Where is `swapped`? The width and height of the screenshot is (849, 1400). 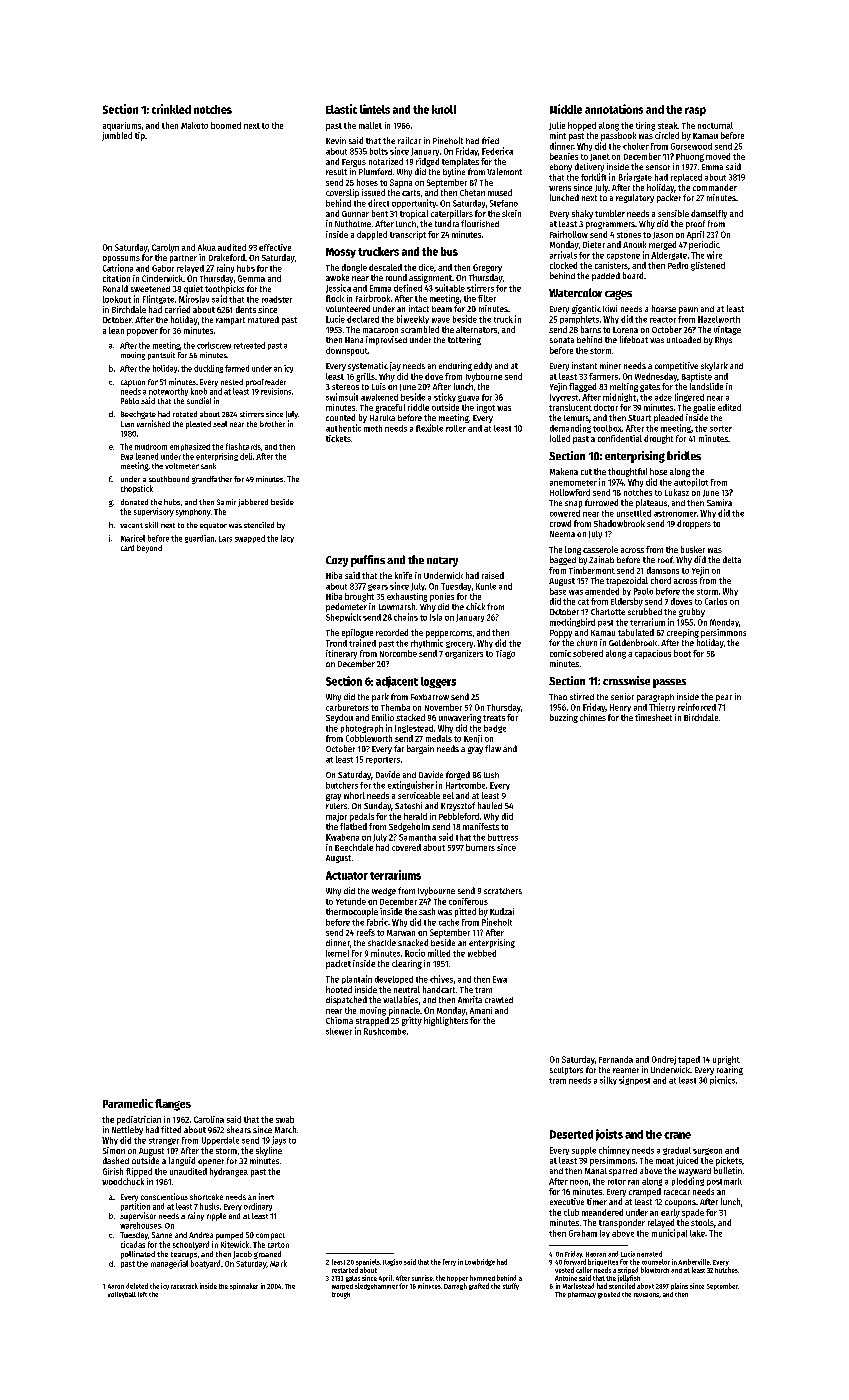 swapped is located at coordinates (250, 539).
